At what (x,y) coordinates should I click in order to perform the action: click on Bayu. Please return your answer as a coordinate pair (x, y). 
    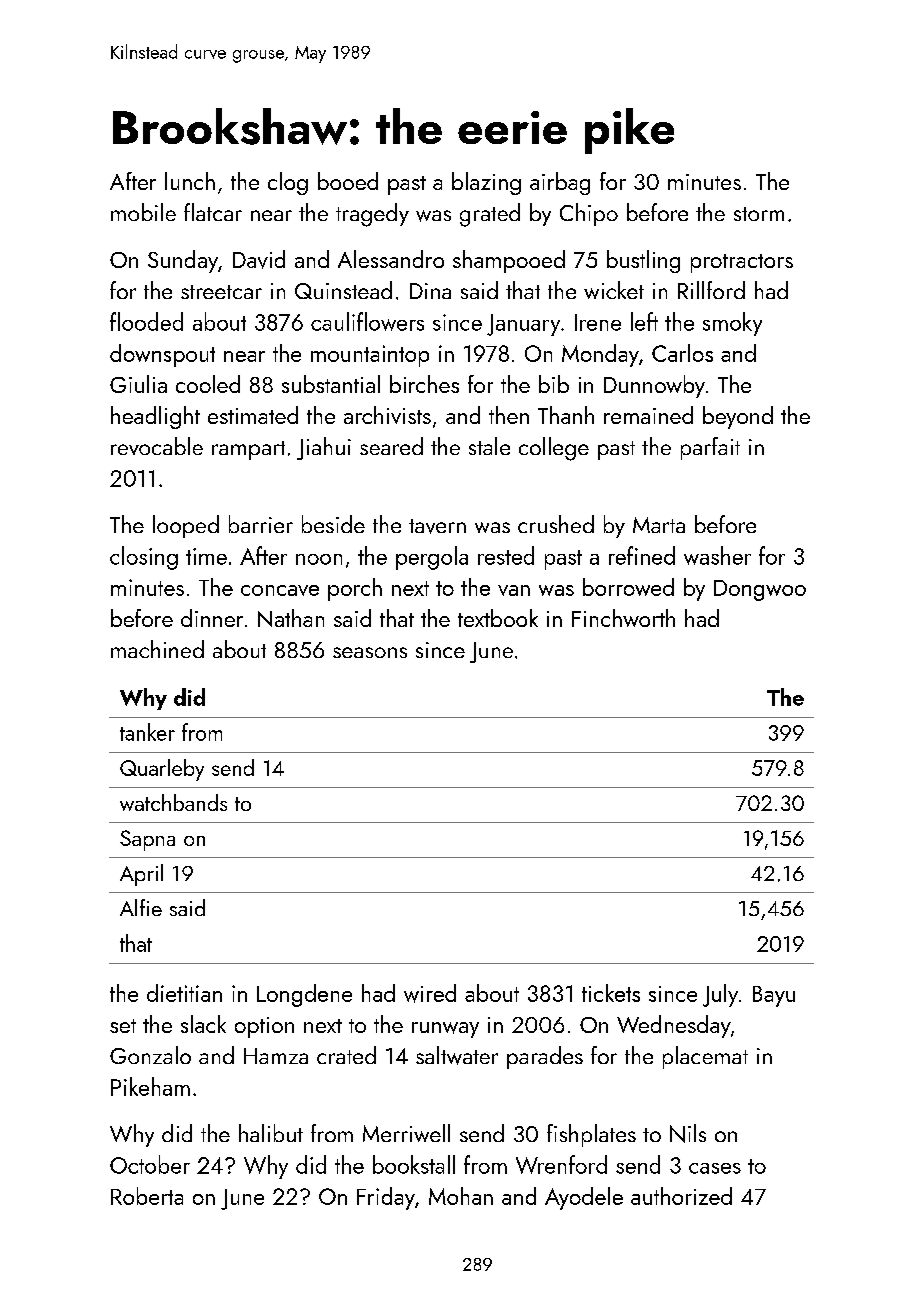
    Looking at the image, I should click on (774, 996).
